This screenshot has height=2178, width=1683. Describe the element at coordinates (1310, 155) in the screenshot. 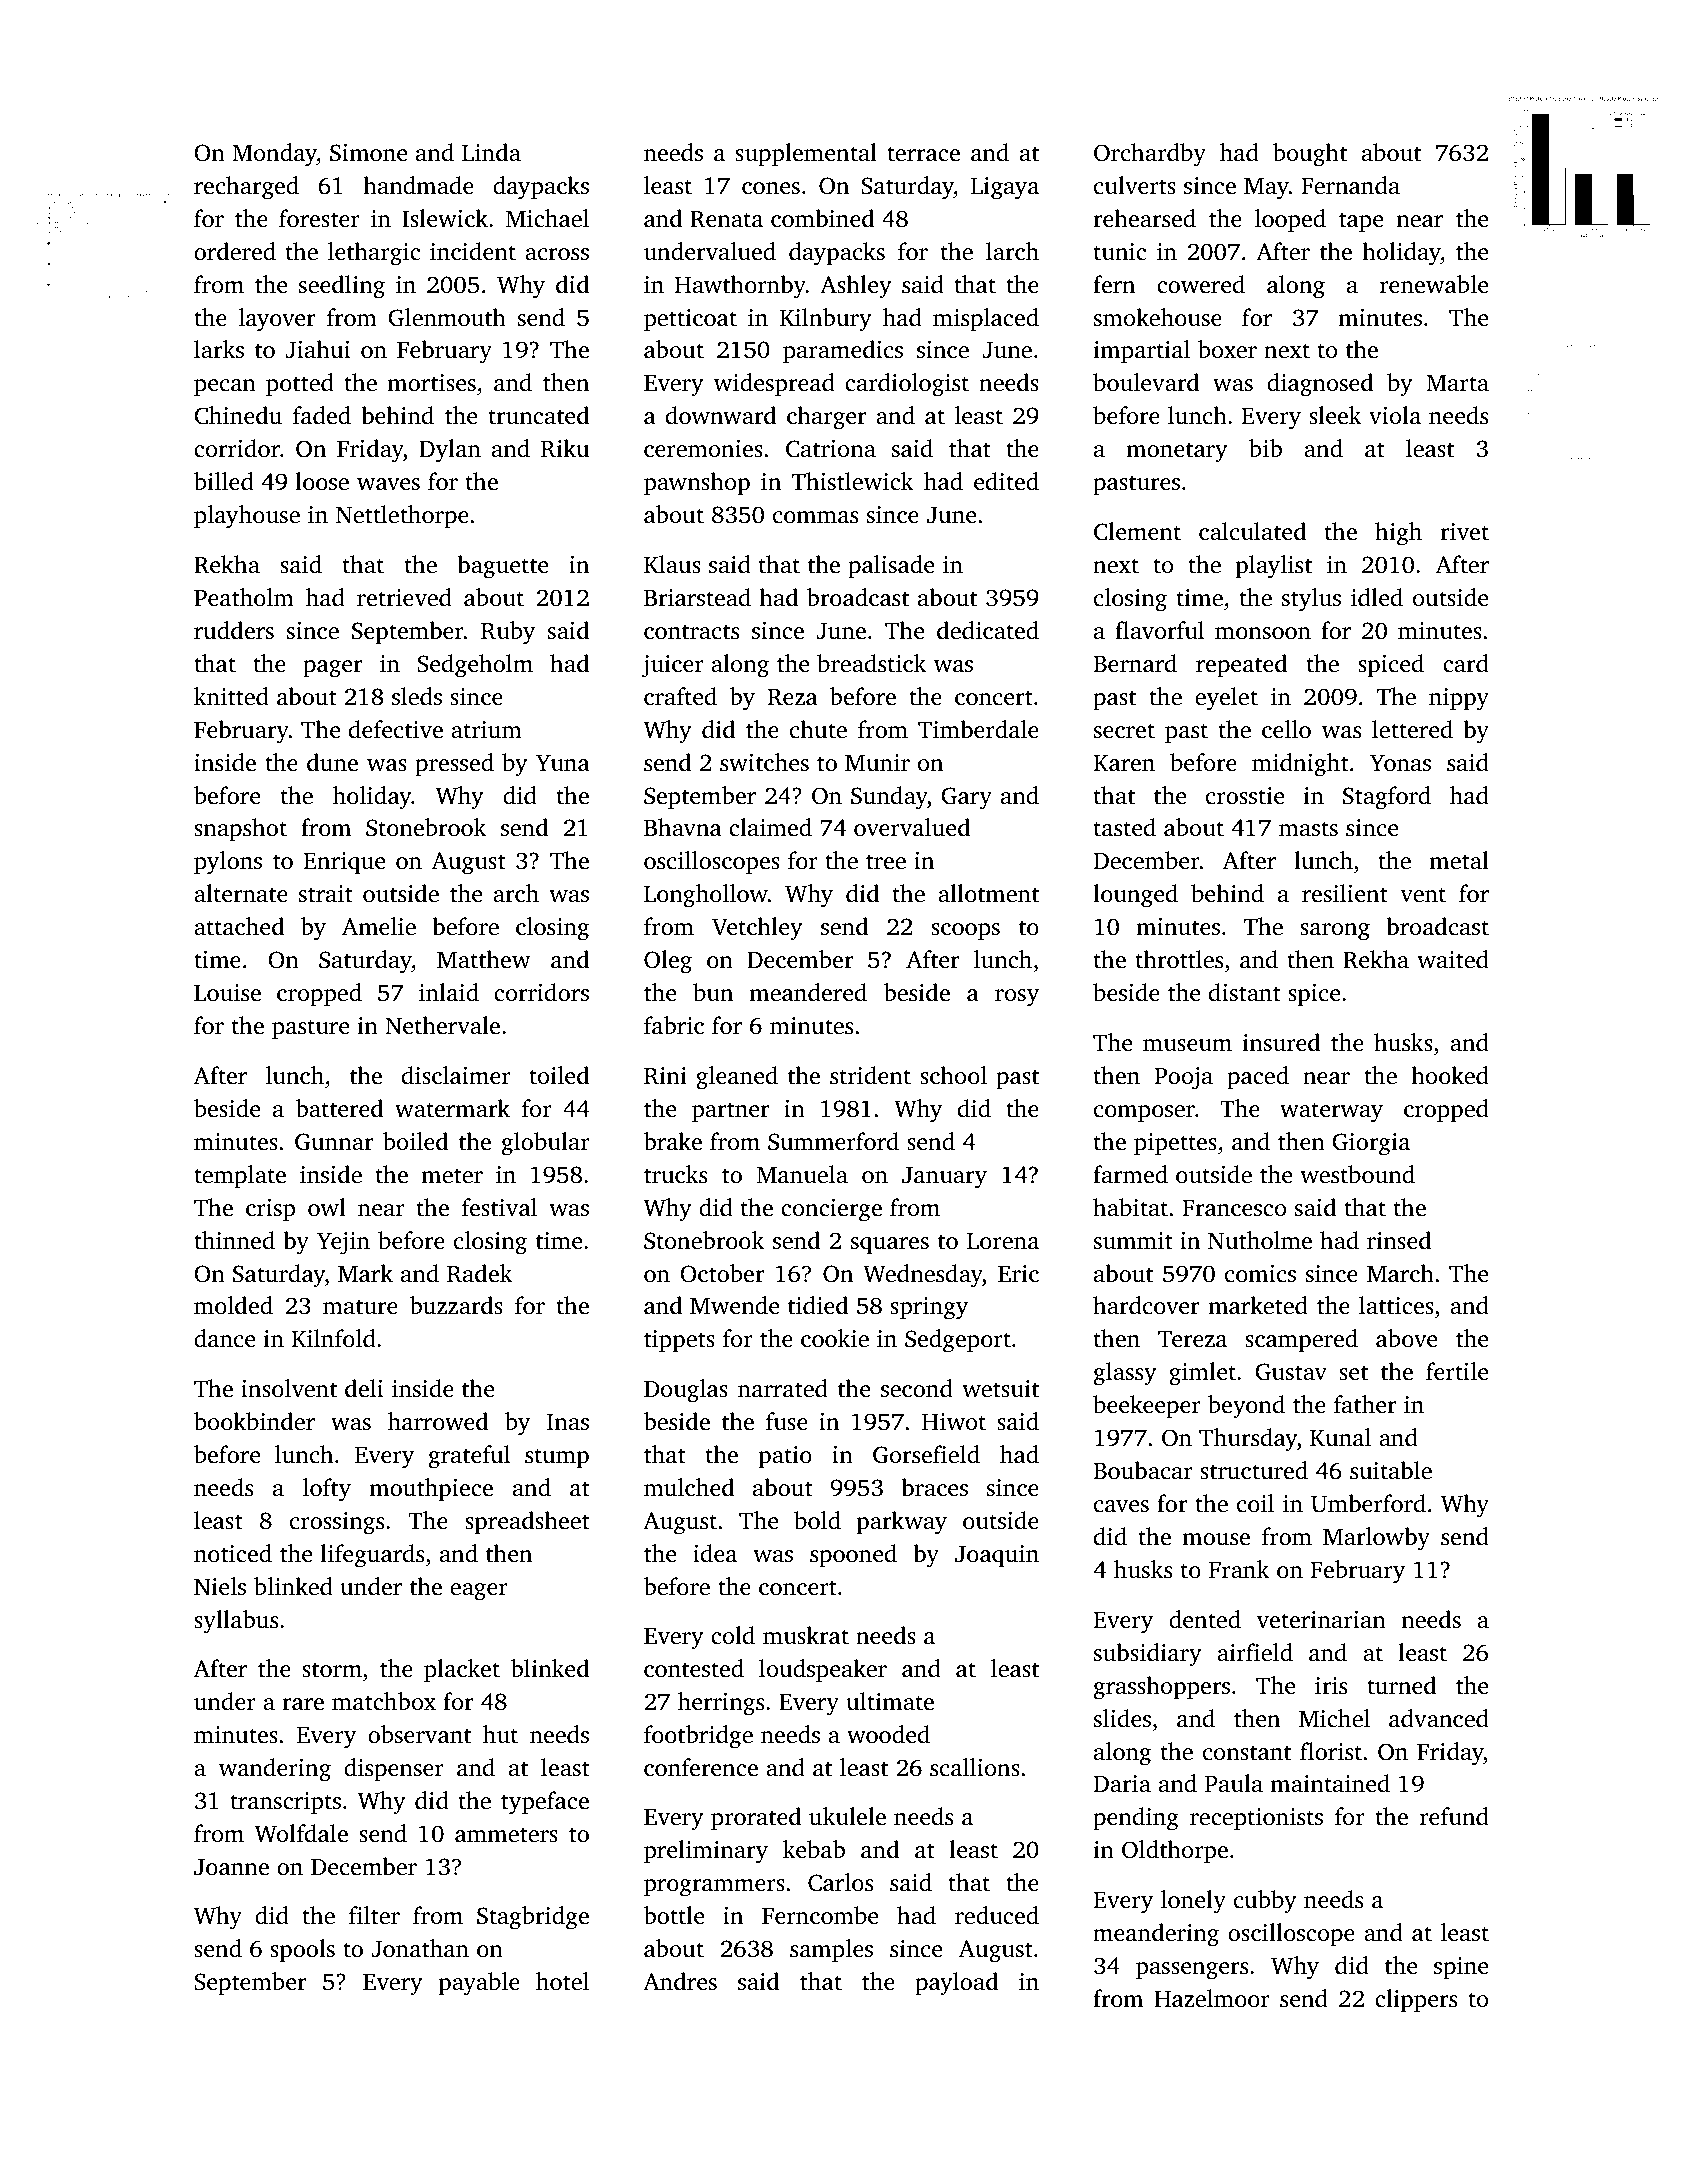

I see `bought` at that location.
